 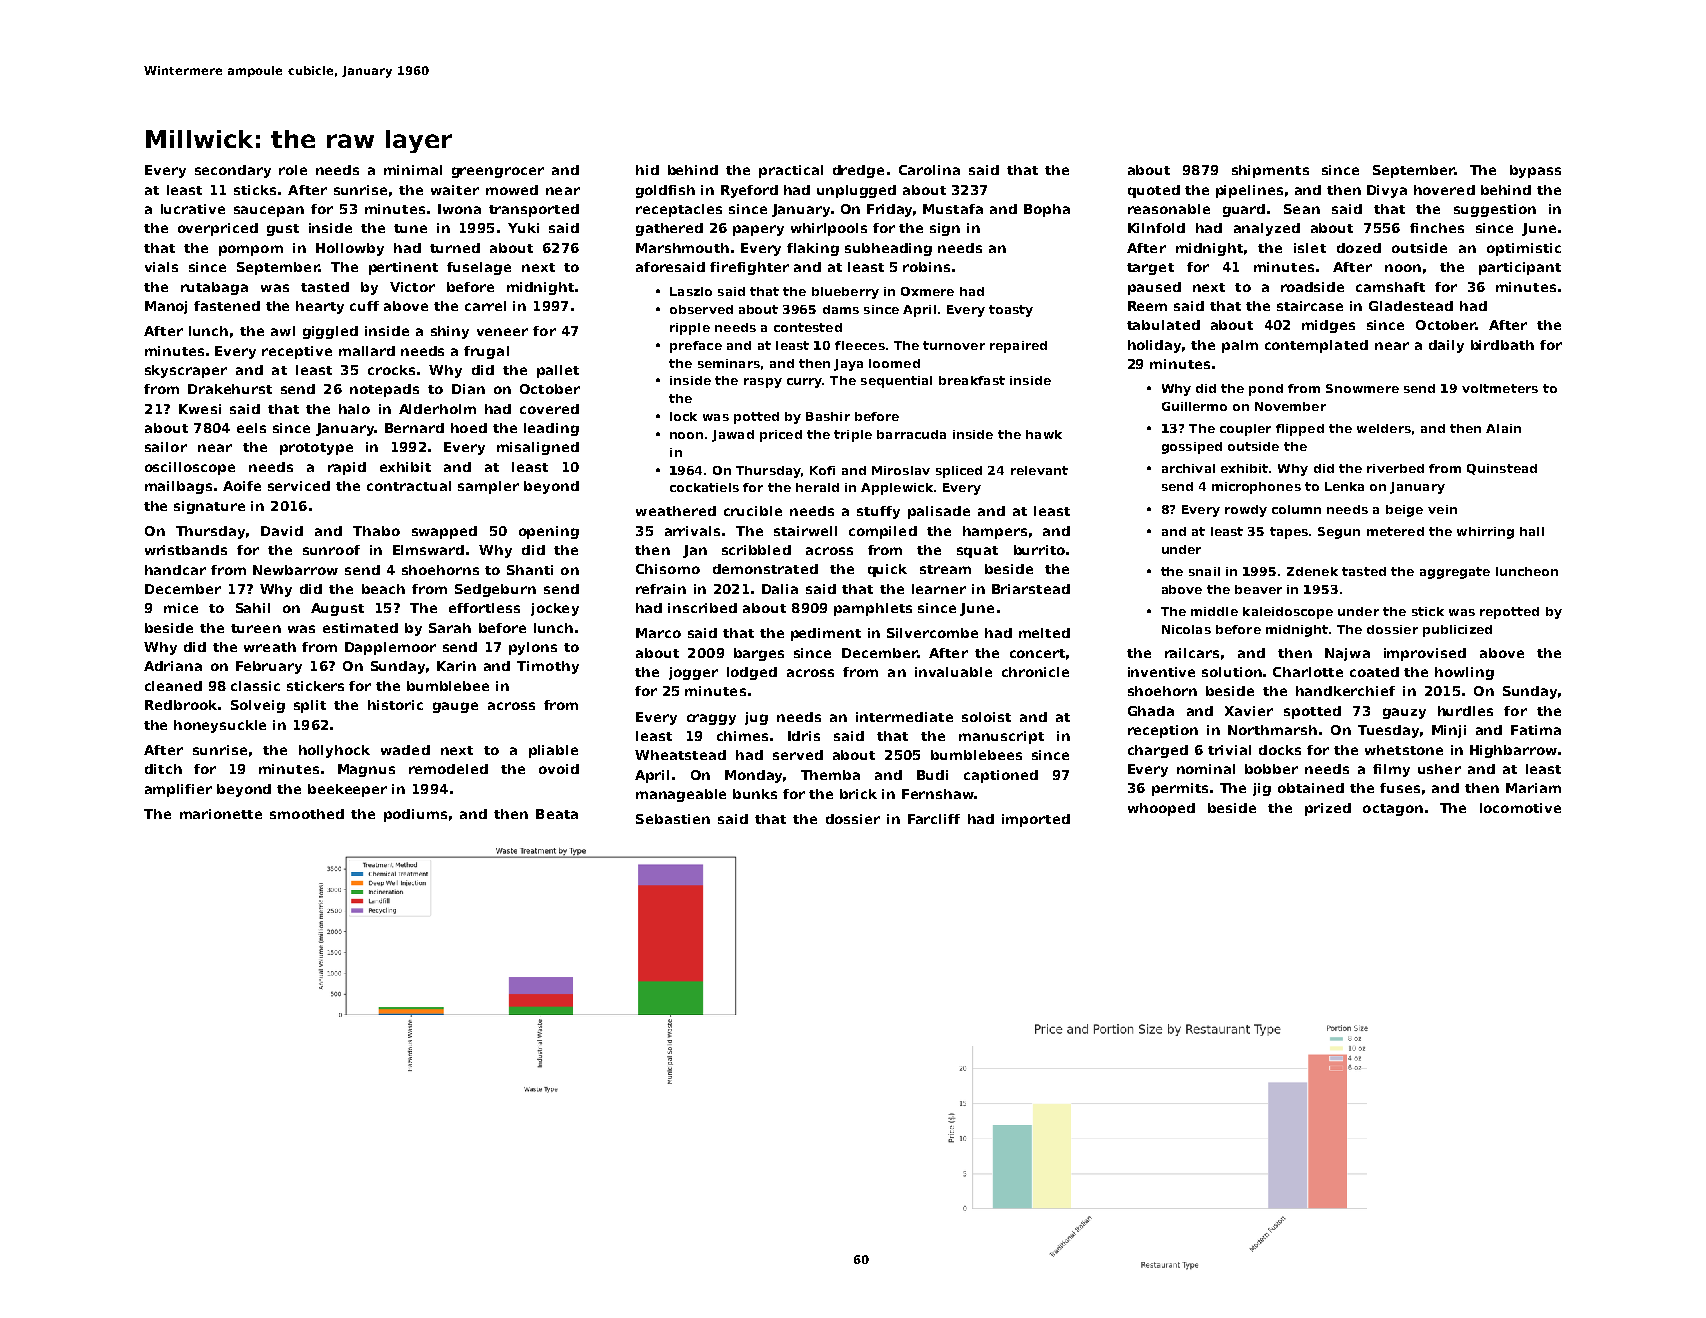 What do you see at coordinates (668, 569) in the document?
I see `Chisomo` at bounding box center [668, 569].
